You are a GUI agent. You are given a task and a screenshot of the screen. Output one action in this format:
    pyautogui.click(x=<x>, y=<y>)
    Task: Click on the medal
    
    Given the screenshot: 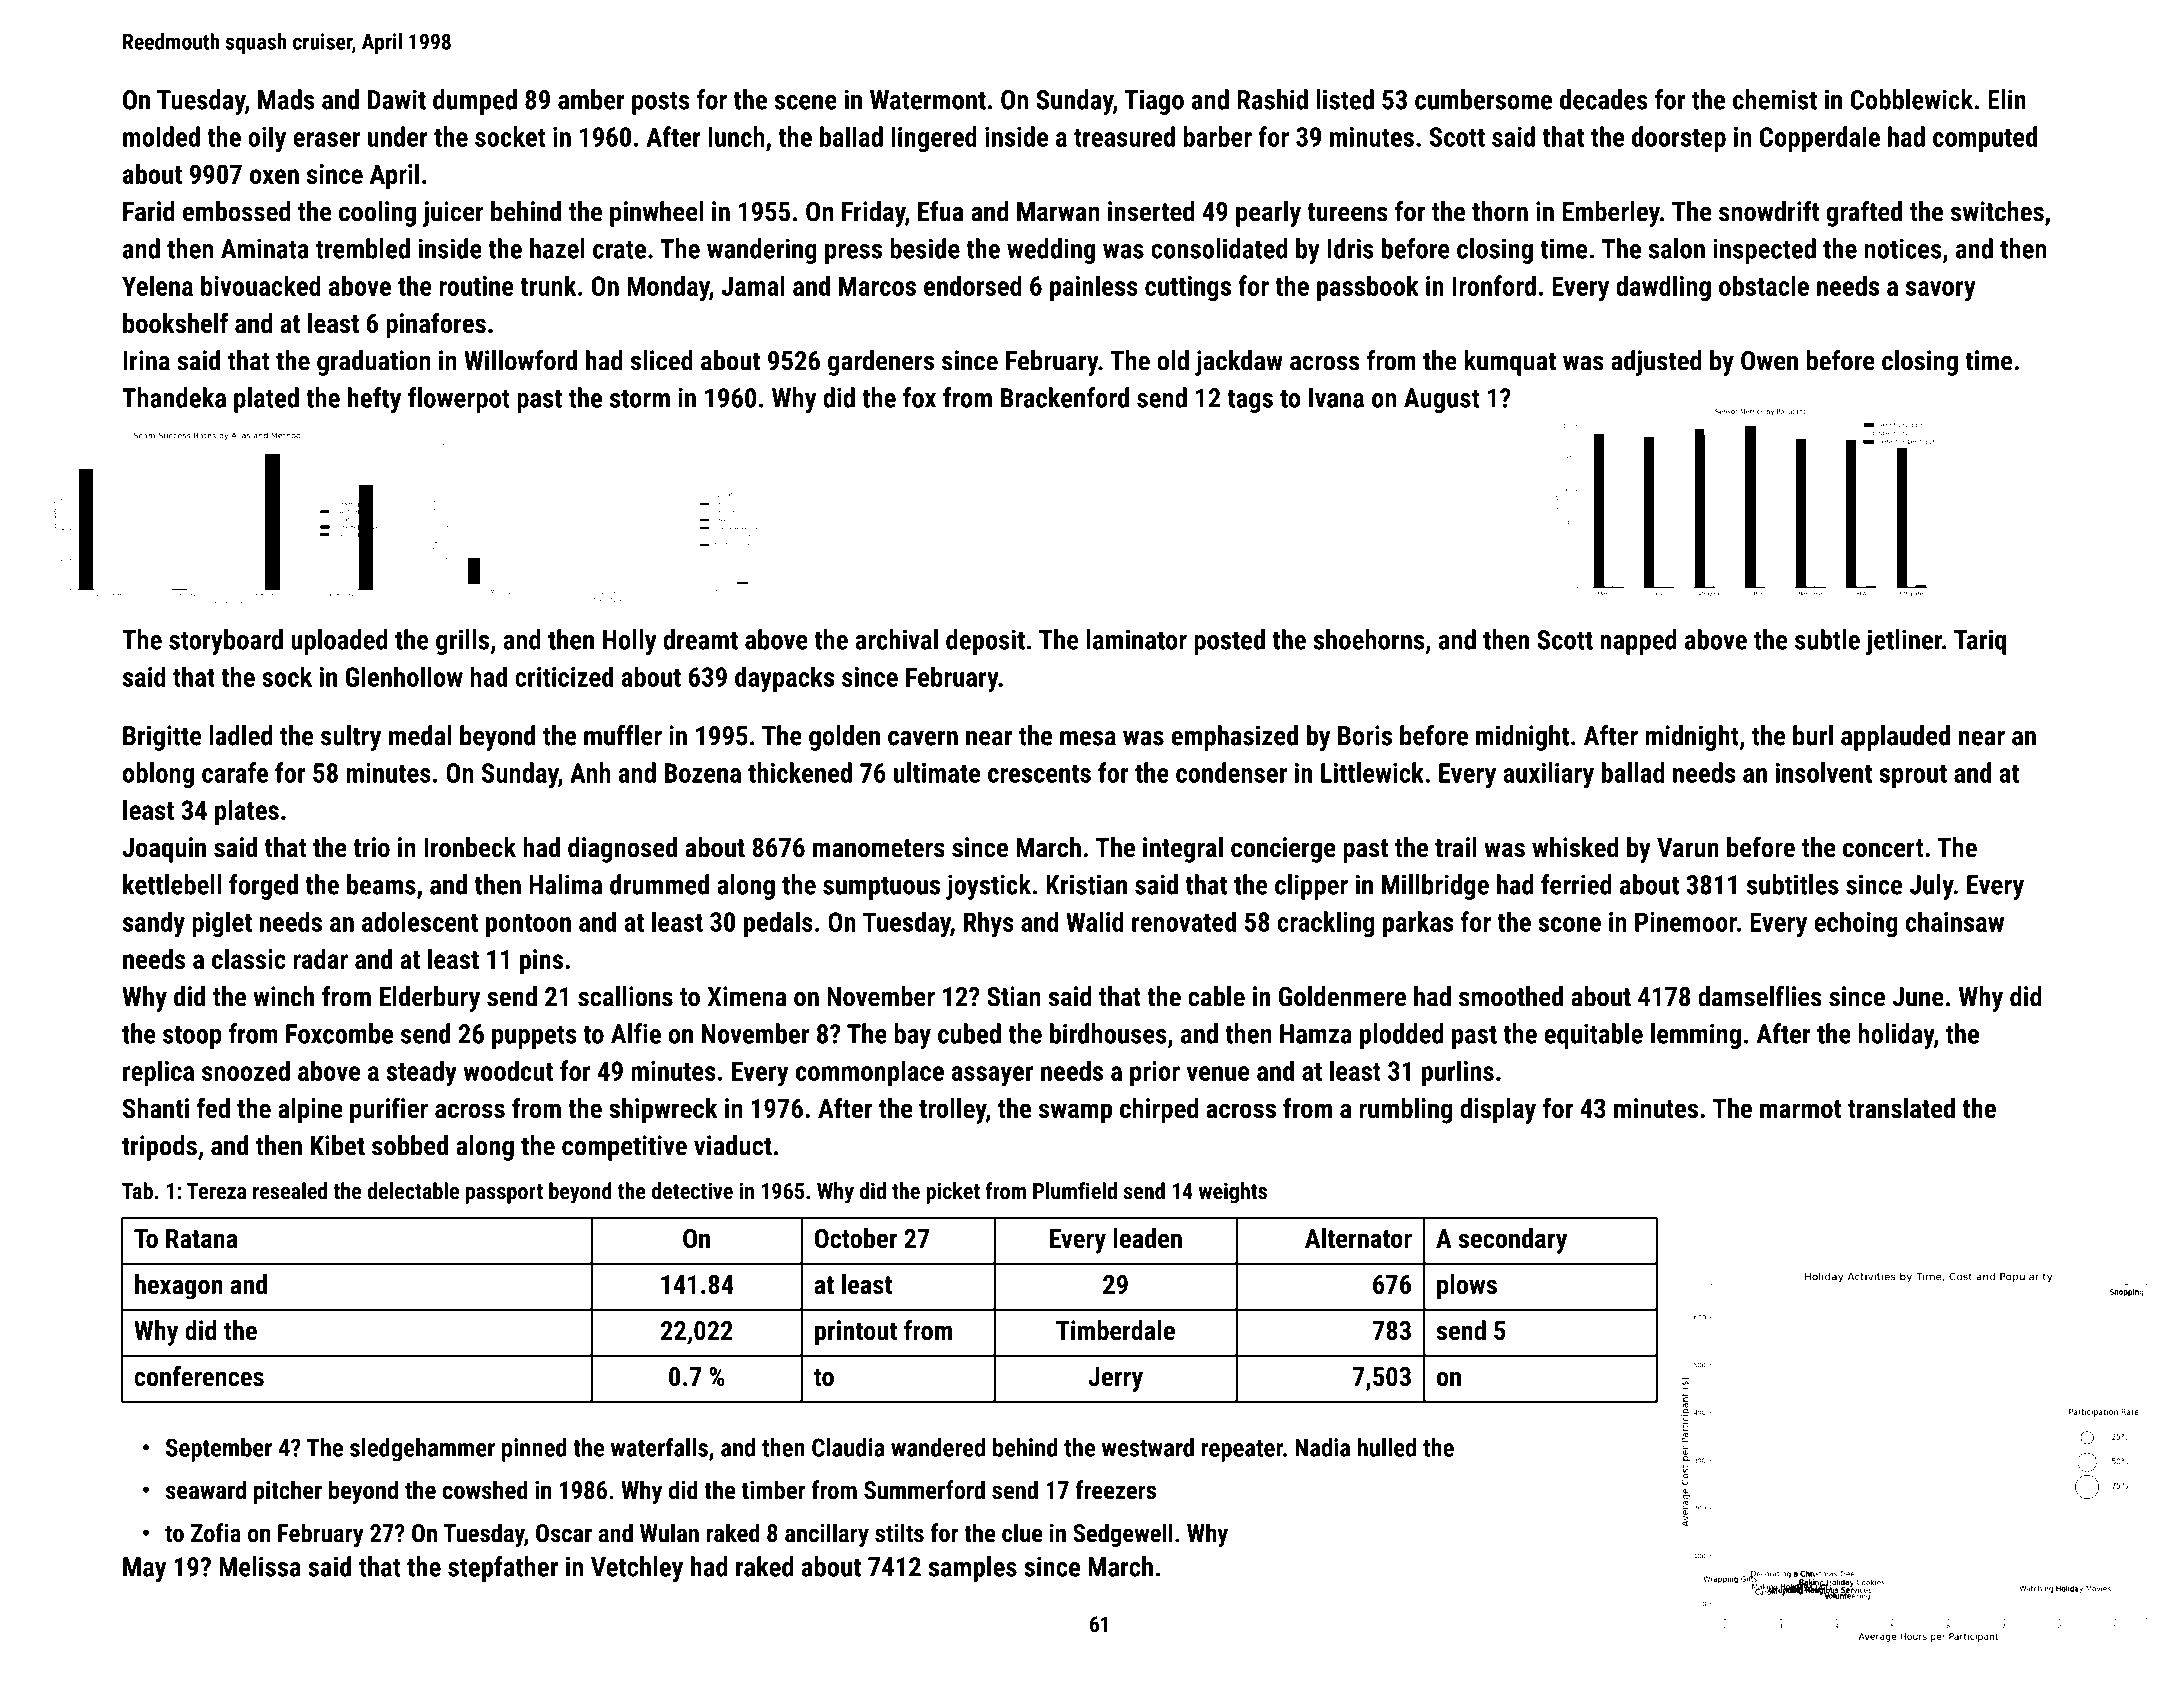 What is the action you would take?
    pyautogui.click(x=420, y=735)
